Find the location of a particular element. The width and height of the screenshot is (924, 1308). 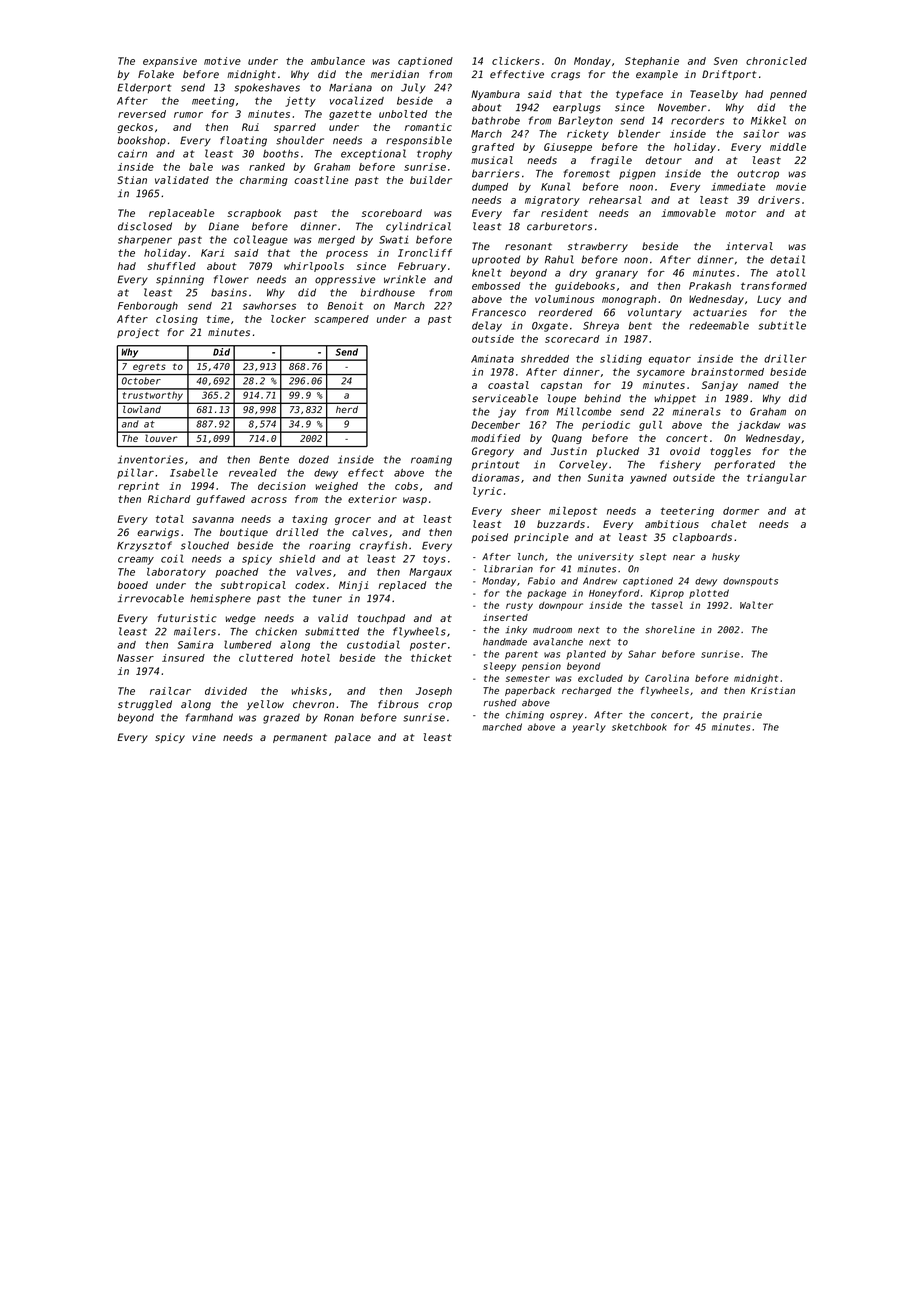

lunch is located at coordinates (531, 557).
